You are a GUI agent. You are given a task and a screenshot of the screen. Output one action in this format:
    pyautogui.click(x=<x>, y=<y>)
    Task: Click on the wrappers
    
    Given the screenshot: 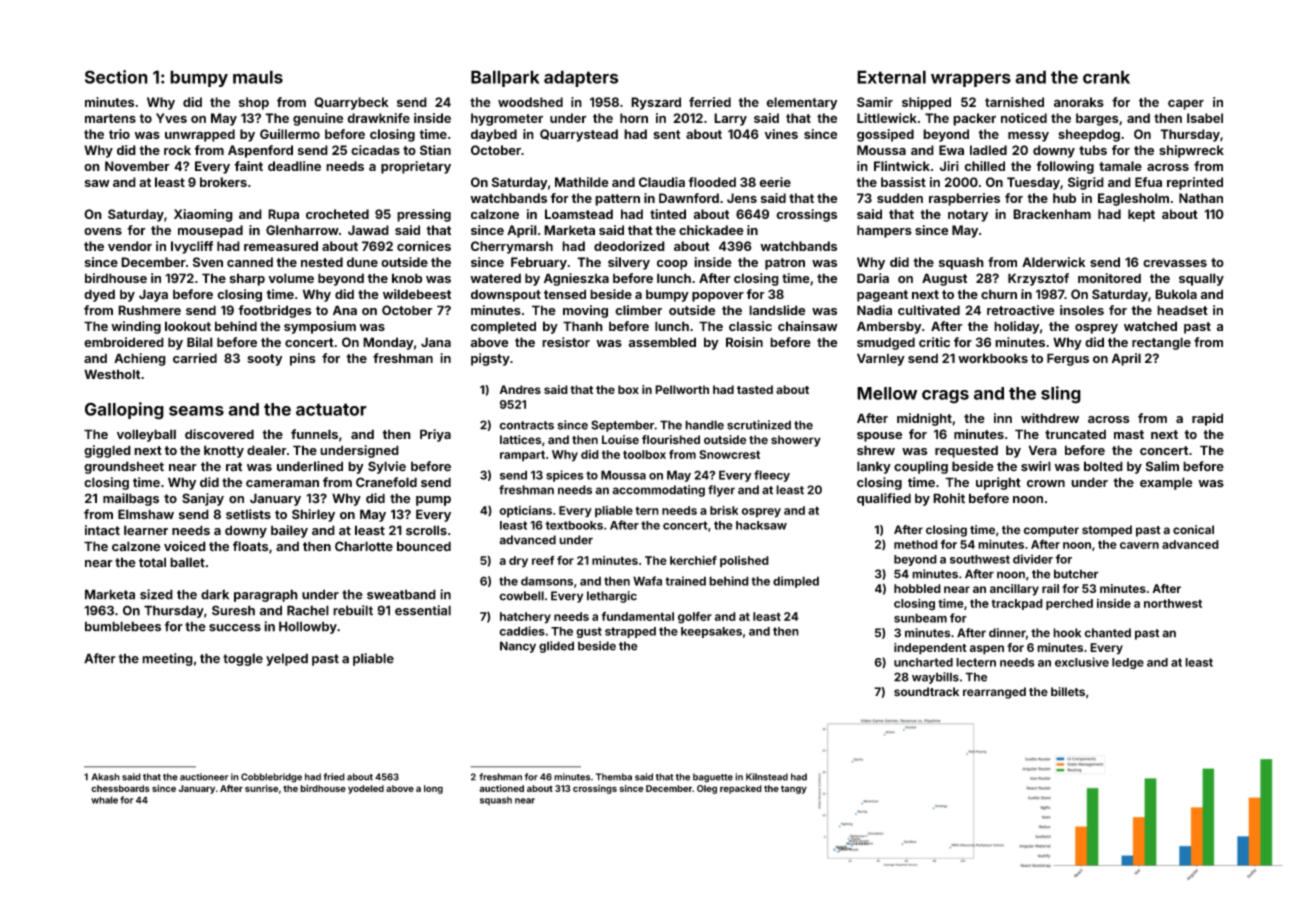 What is the action you would take?
    pyautogui.click(x=971, y=80)
